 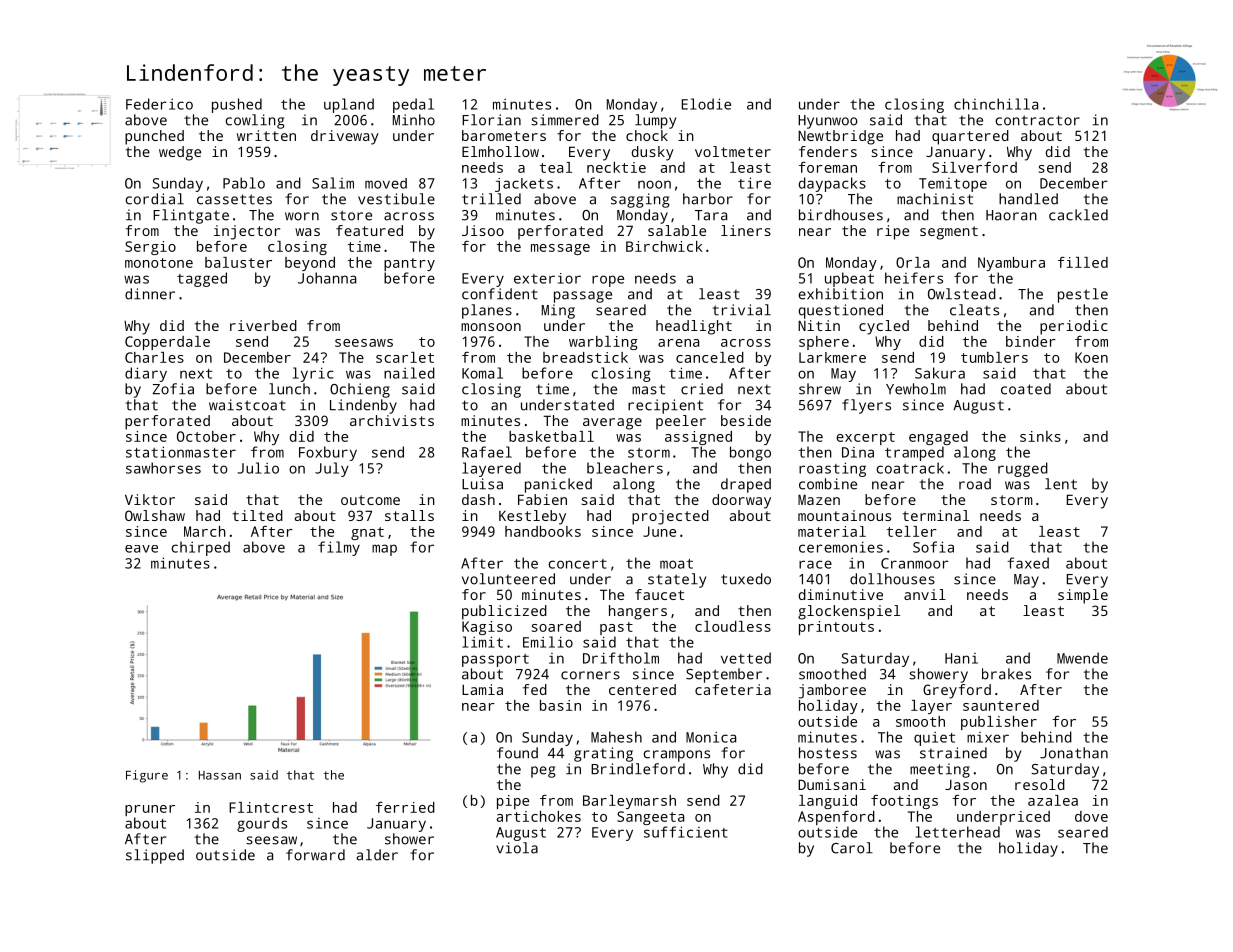 I want to click on archivists, so click(x=392, y=420).
